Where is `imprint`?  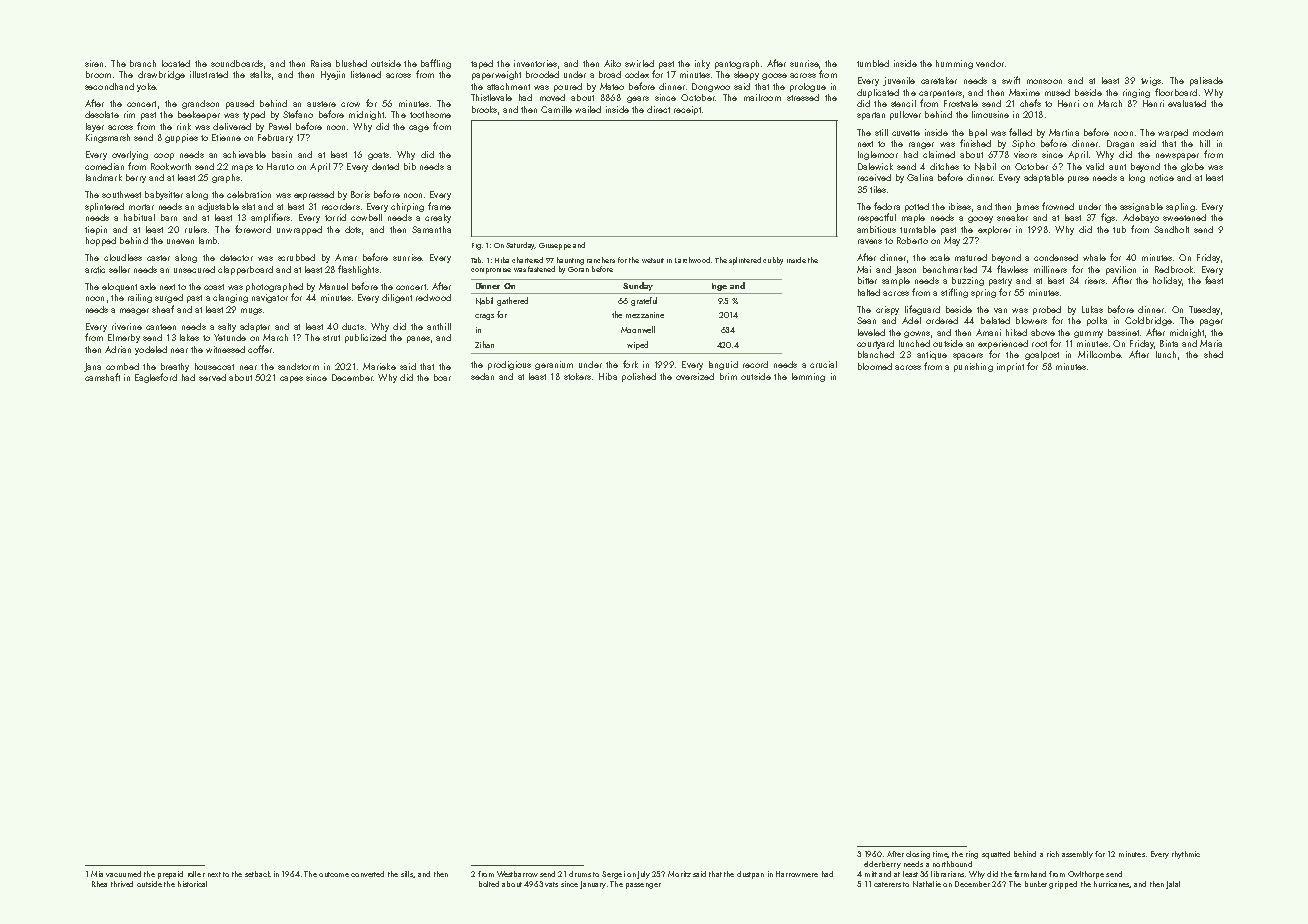 imprint is located at coordinates (1010, 367).
